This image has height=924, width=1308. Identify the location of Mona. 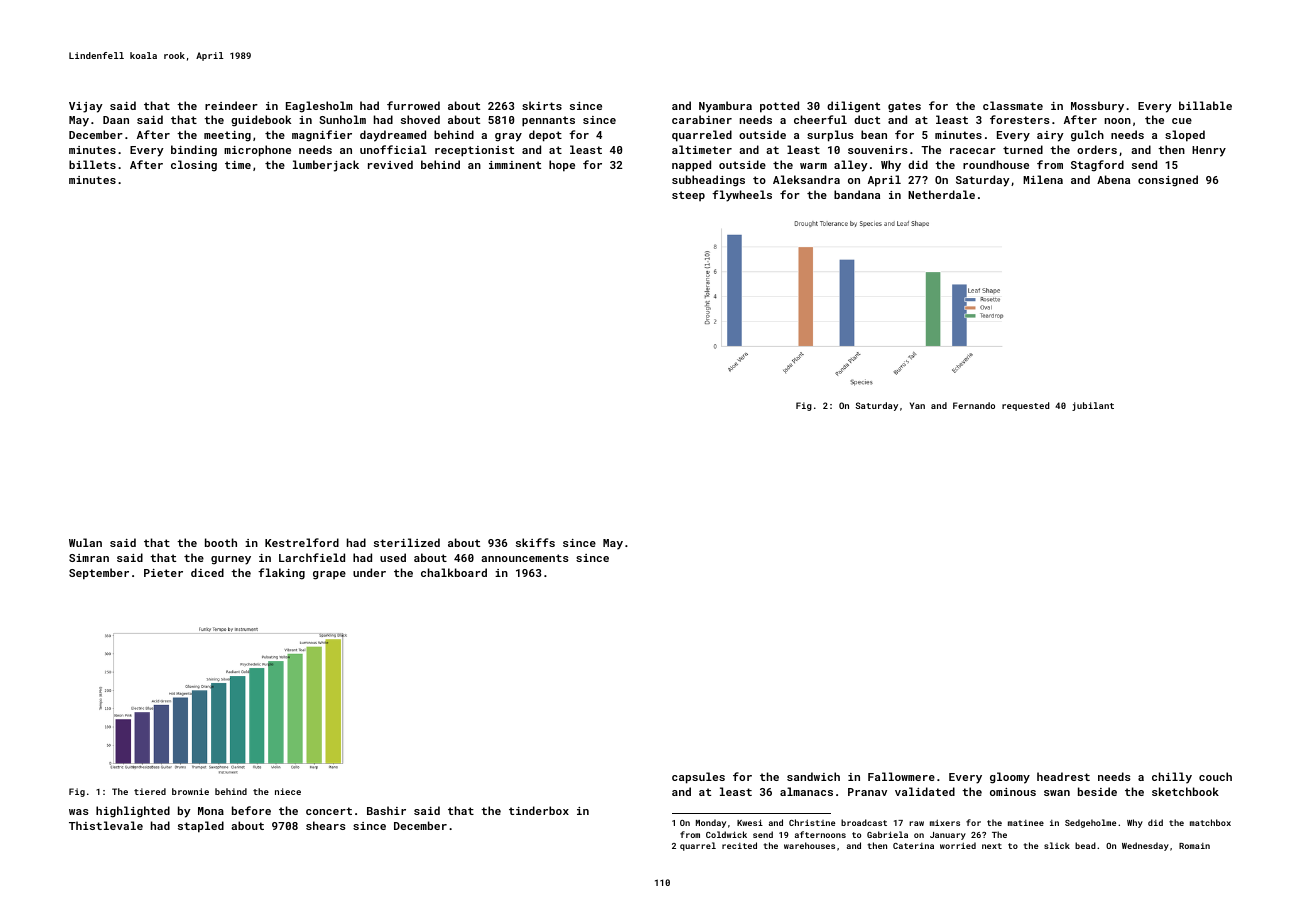
(211, 811).
